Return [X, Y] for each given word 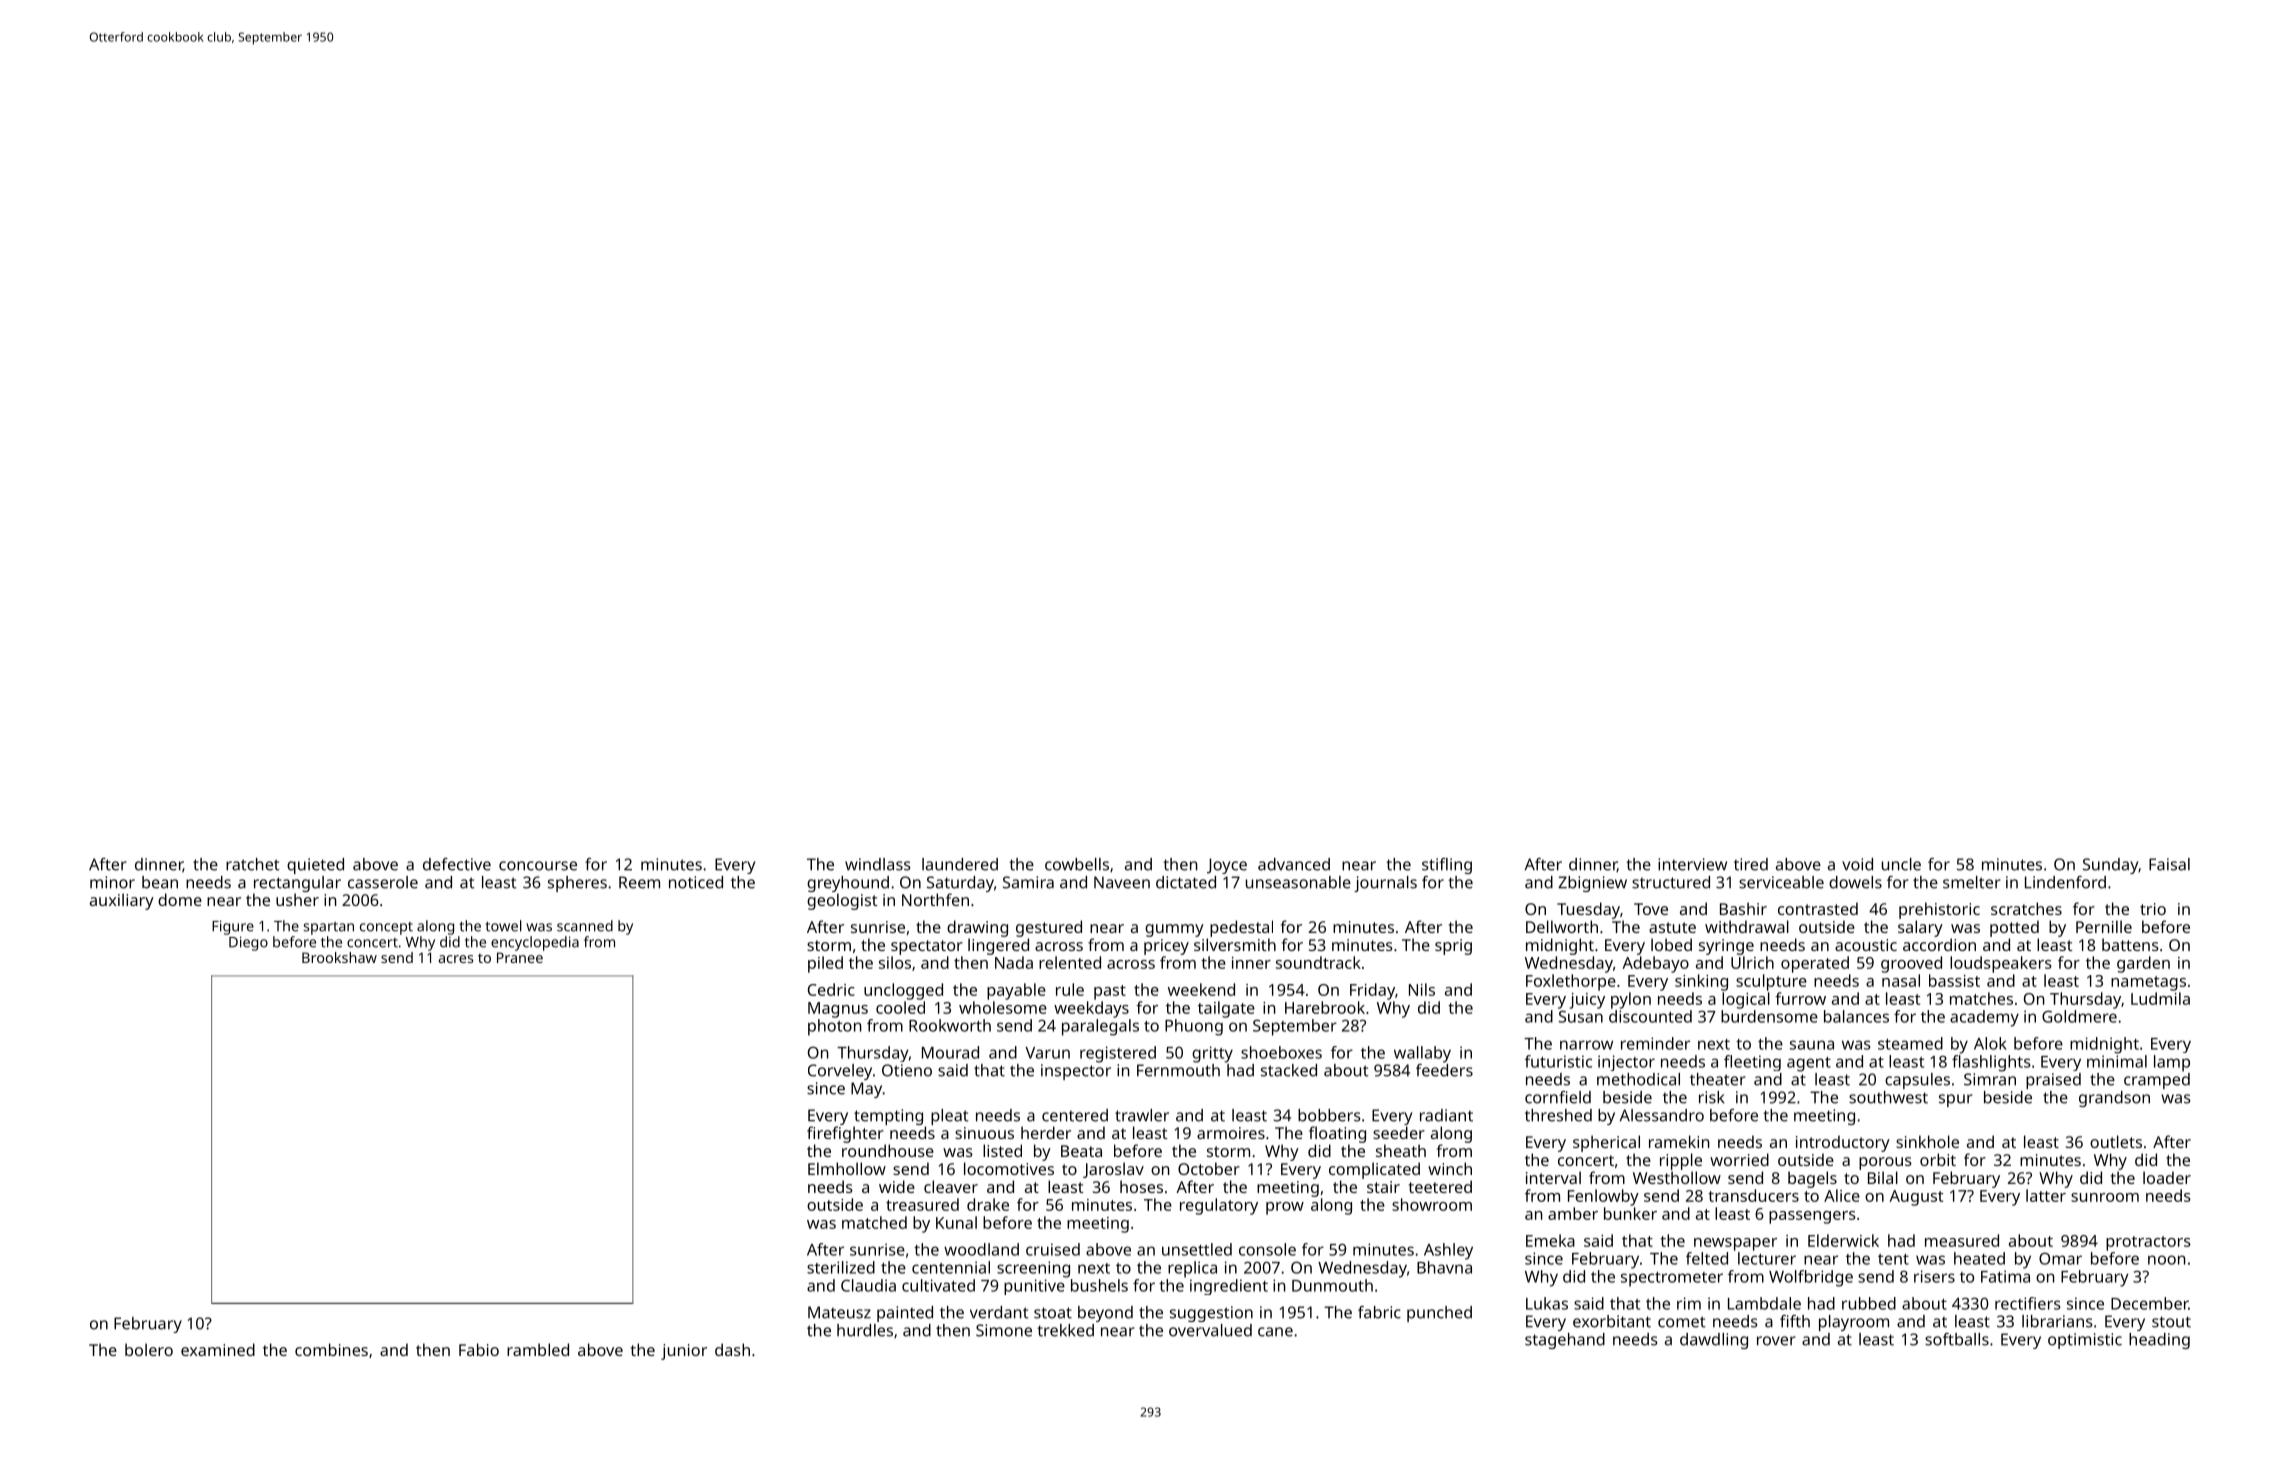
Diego [248, 943]
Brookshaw [339, 957]
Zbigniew [1592, 884]
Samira [1028, 882]
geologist [842, 901]
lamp [2172, 1063]
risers [1934, 1276]
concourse [538, 866]
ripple [1681, 1161]
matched [874, 1222]
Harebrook [1325, 1007]
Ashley [1448, 1251]
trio [2153, 909]
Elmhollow [847, 1168]
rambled [538, 1349]
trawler [1142, 1115]
